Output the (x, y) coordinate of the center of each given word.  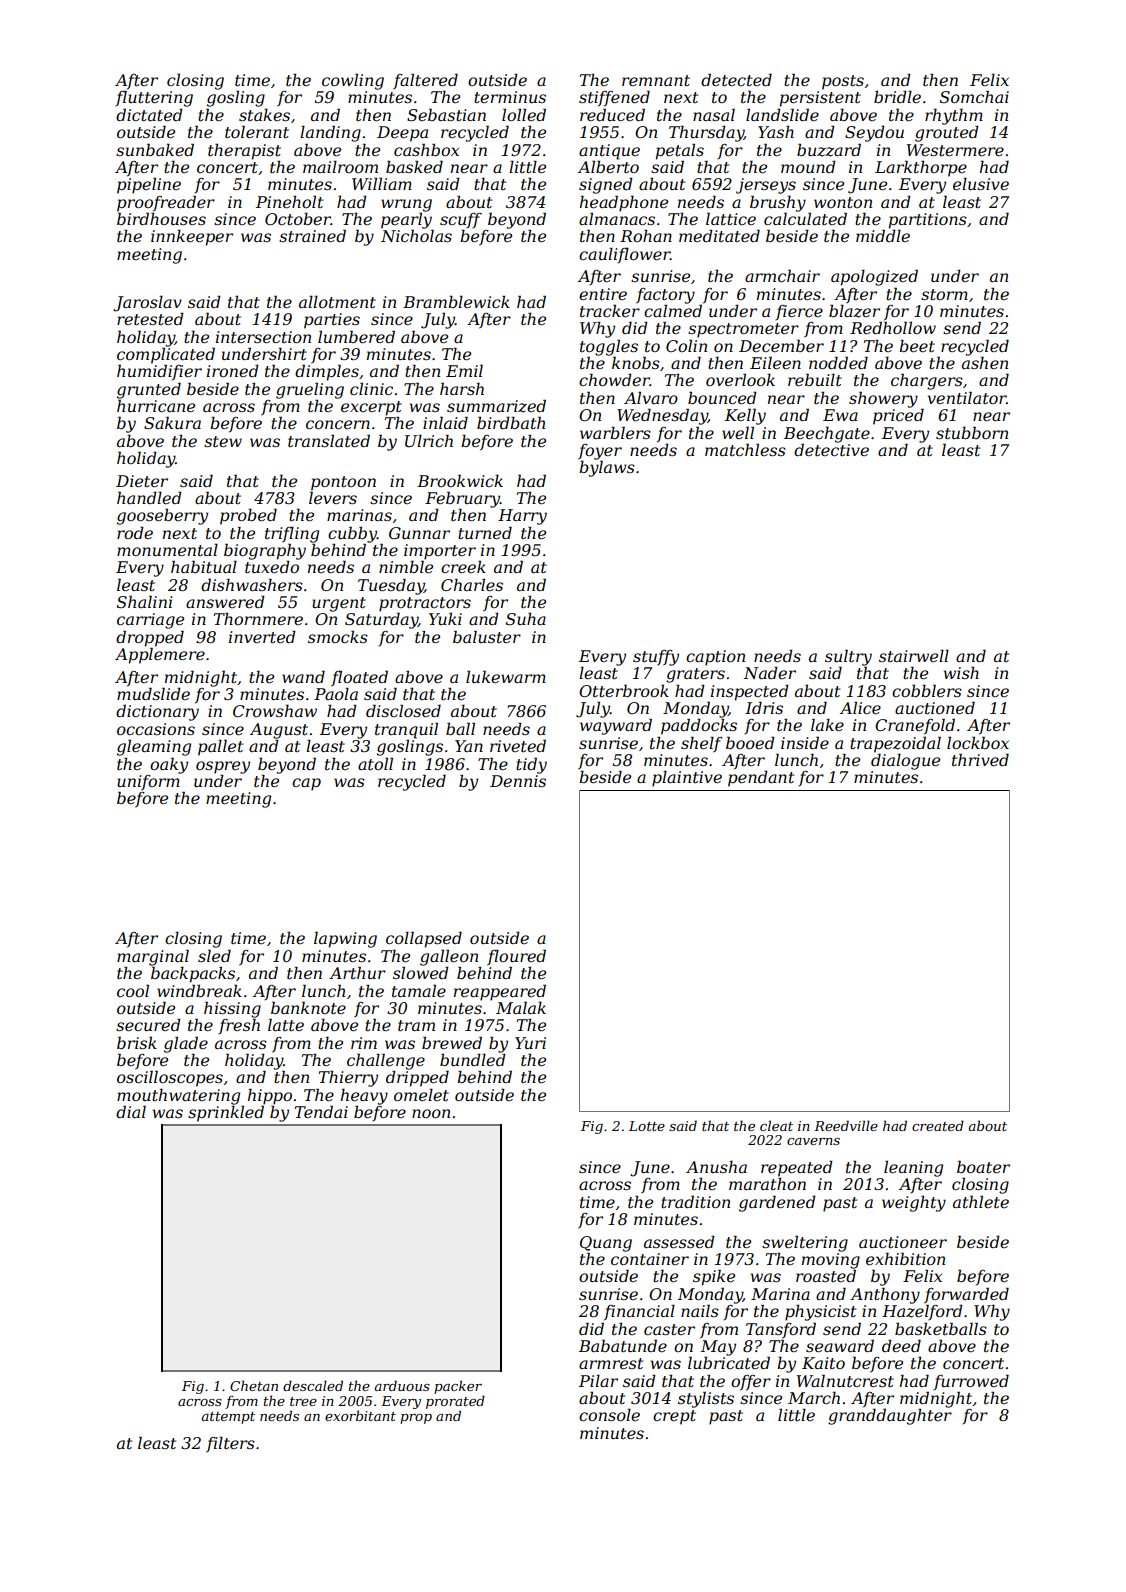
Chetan (254, 1385)
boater (983, 1166)
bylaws (607, 468)
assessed (679, 1241)
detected (736, 79)
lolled (524, 114)
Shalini (144, 601)
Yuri (530, 1043)
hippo (270, 1096)
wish (961, 672)
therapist (244, 151)
